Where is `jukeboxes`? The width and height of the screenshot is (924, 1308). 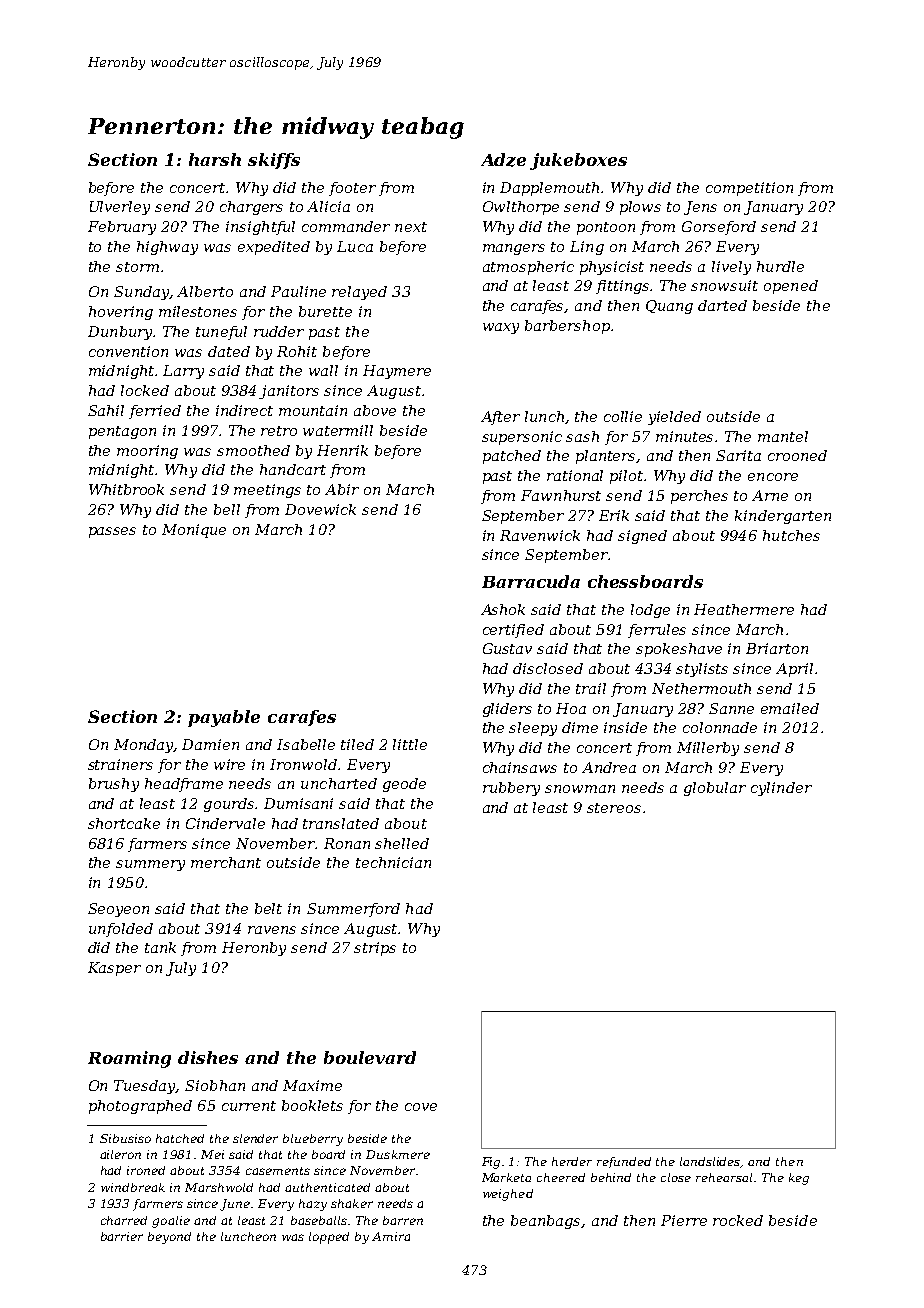 jukeboxes is located at coordinates (578, 161).
